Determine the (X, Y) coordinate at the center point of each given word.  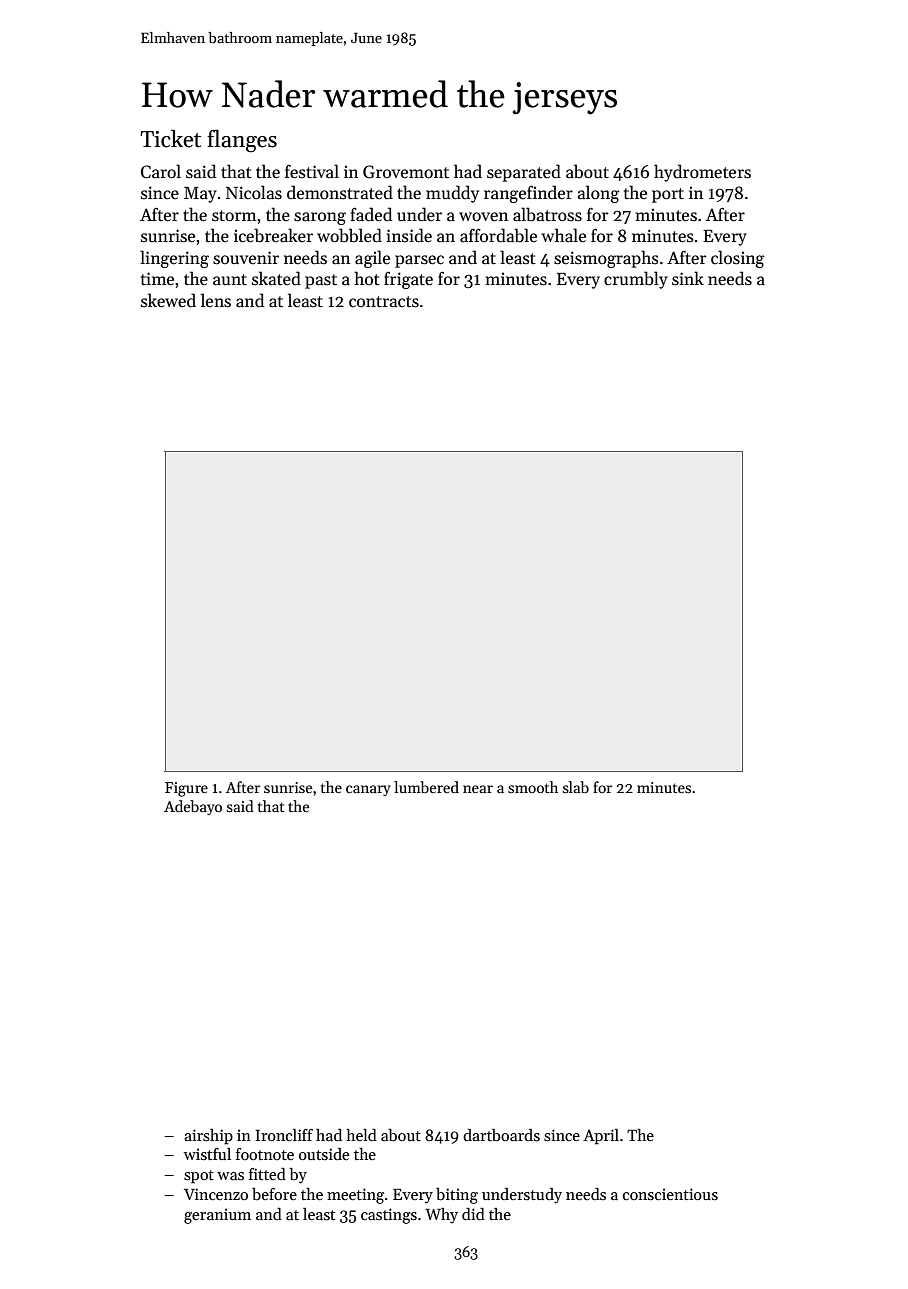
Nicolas (254, 192)
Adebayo (193, 807)
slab (576, 787)
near (478, 789)
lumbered (426, 787)
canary (368, 790)
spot (199, 1177)
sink (688, 278)
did (473, 1214)
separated (524, 173)
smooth (533, 787)
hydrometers (702, 173)
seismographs (606, 259)
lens (216, 300)
